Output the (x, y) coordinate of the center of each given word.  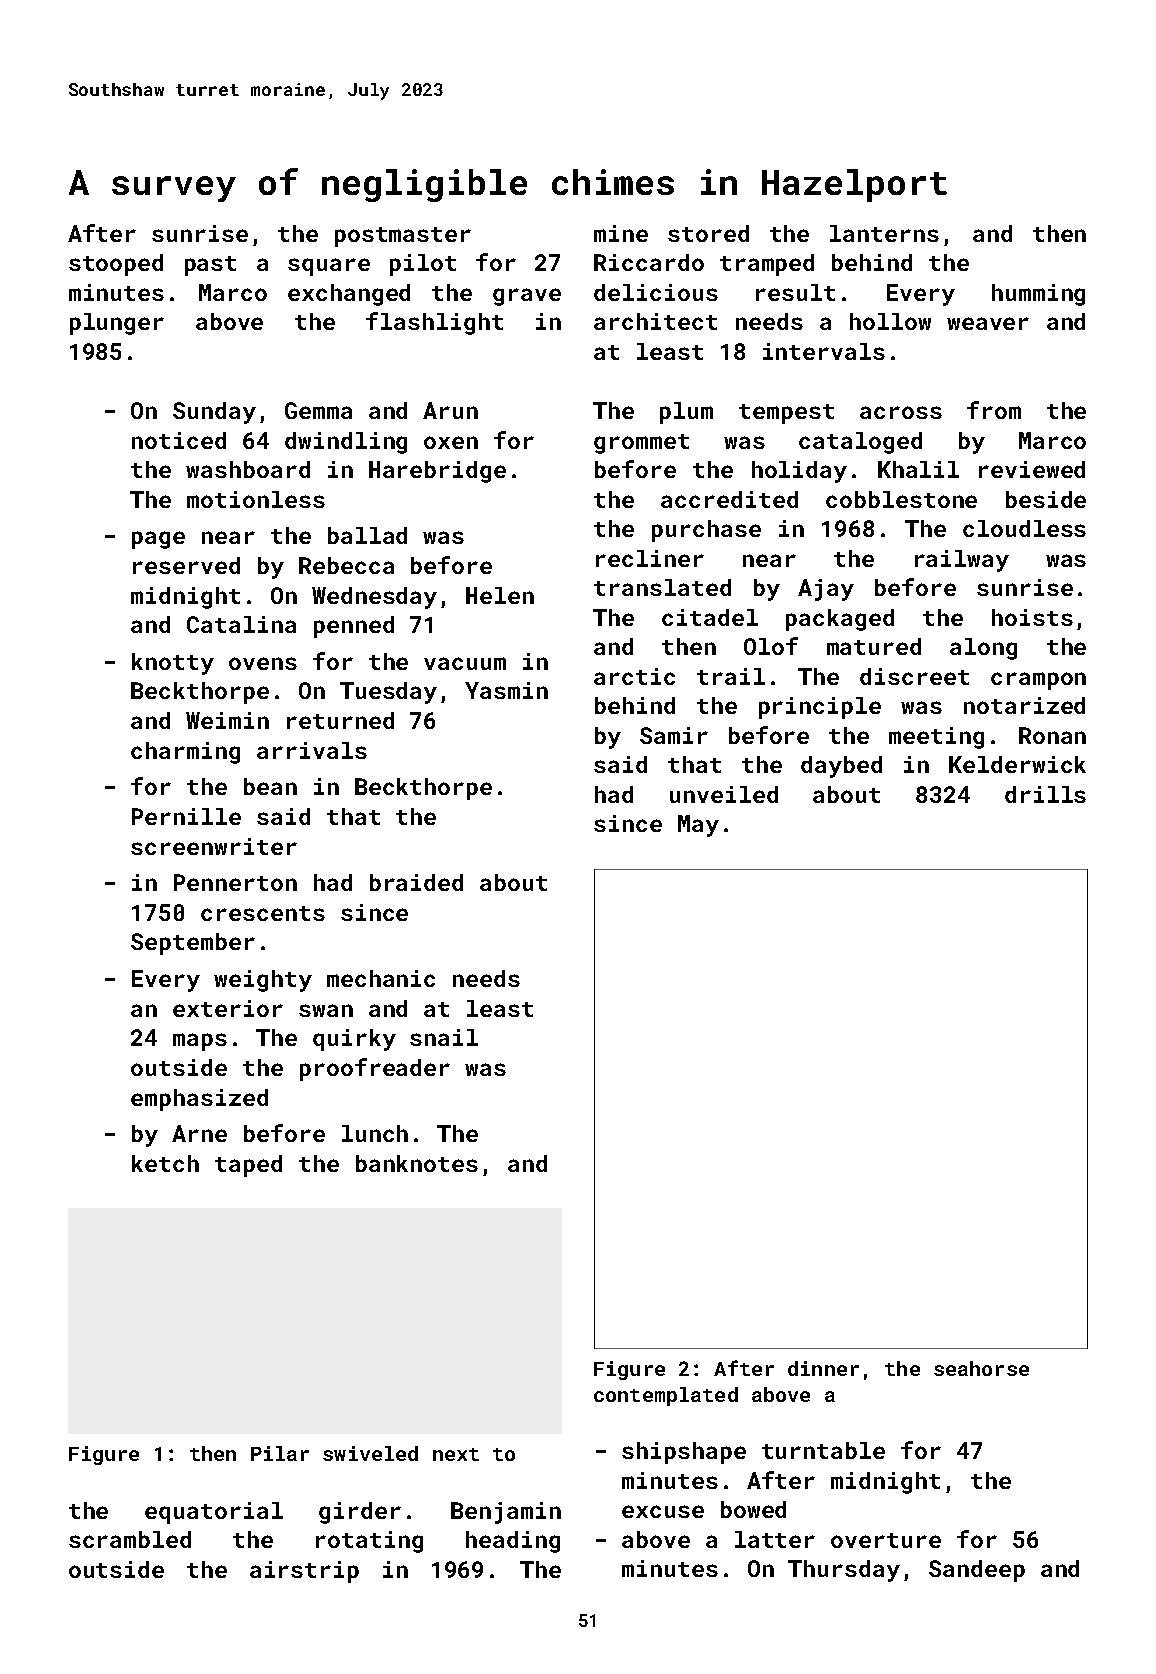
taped (248, 1166)
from (994, 410)
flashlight (434, 323)
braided (416, 882)
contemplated (666, 1396)
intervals (824, 351)
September (193, 944)
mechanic (381, 978)
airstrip (304, 1572)
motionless (256, 499)
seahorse (981, 1368)
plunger (117, 324)
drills (1045, 794)
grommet (641, 444)
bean (270, 786)
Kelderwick (1017, 764)
